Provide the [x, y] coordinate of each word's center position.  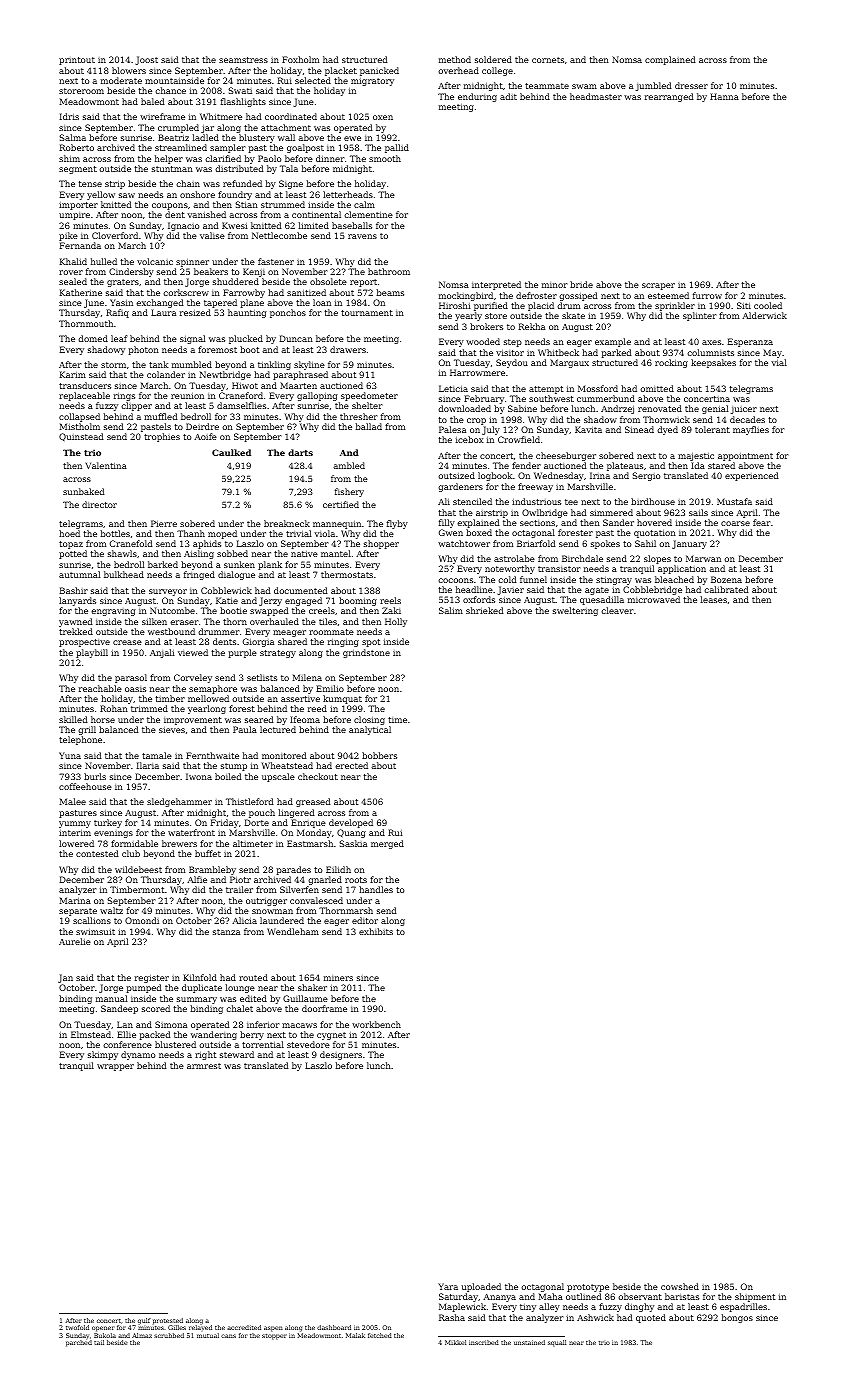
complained [670, 60]
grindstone [366, 653]
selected [313, 80]
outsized [456, 475]
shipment [755, 1297]
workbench [376, 1024]
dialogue [236, 575]
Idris [69, 116]
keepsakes [713, 363]
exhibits [376, 931]
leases [714, 599]
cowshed [680, 1286]
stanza [226, 932]
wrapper [115, 1067]
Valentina [106, 465]
